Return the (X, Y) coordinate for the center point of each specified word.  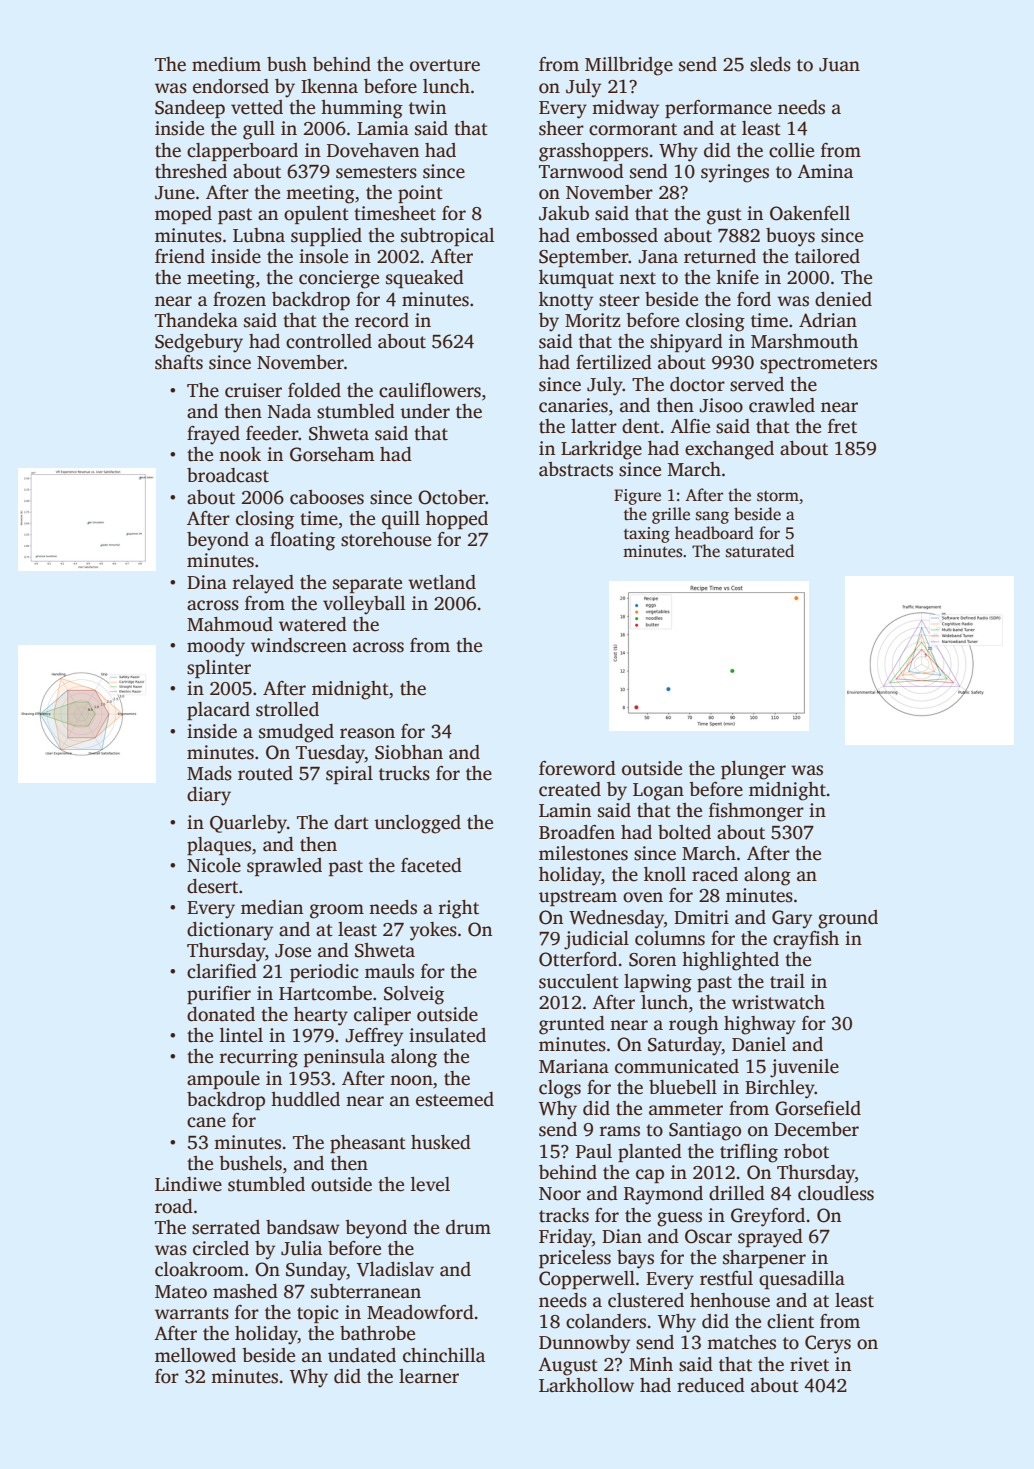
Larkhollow (586, 1385)
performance (718, 109)
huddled (305, 1099)
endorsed (231, 86)
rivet (809, 1364)
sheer (561, 128)
